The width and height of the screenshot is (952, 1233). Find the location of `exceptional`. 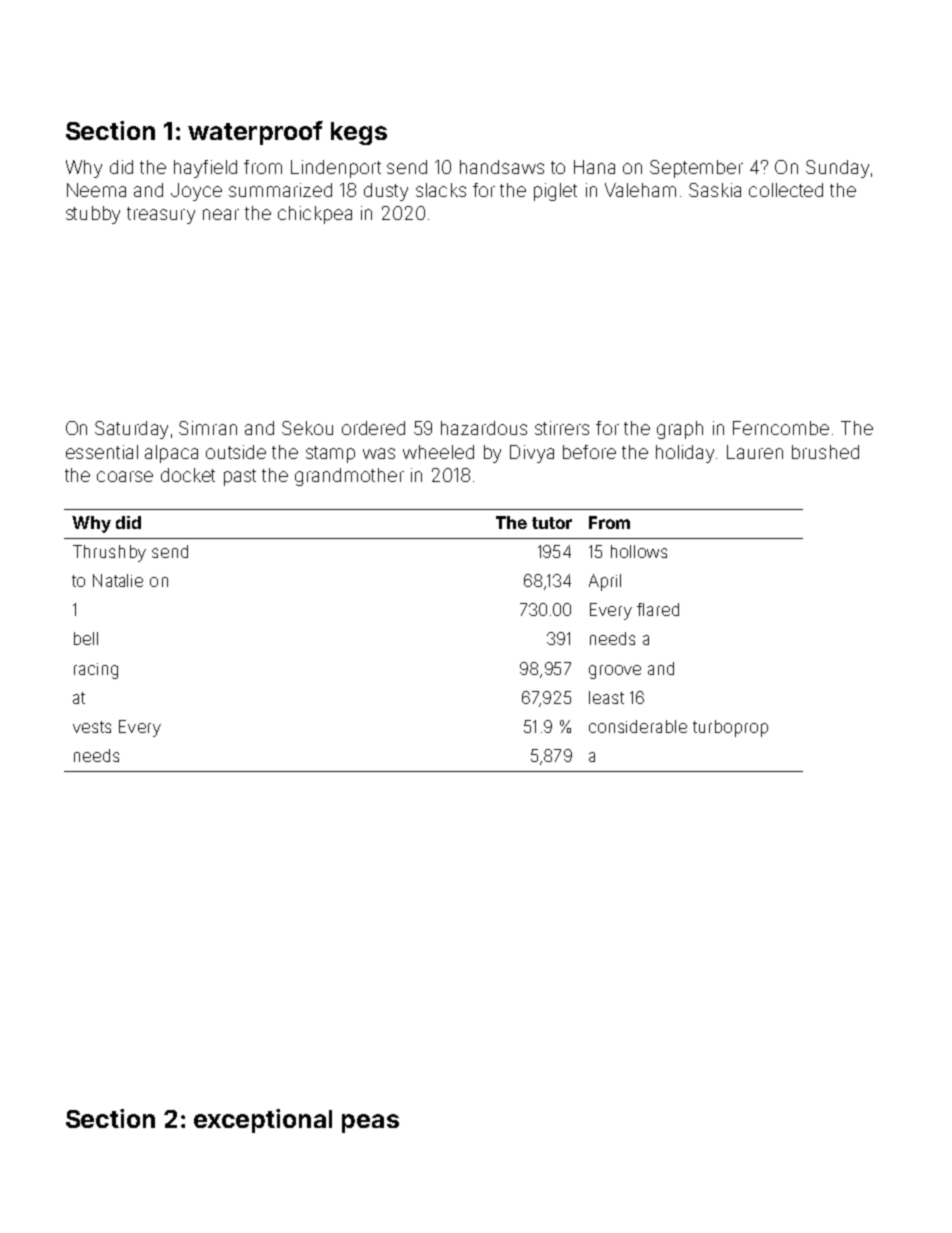

exceptional is located at coordinates (263, 1121).
